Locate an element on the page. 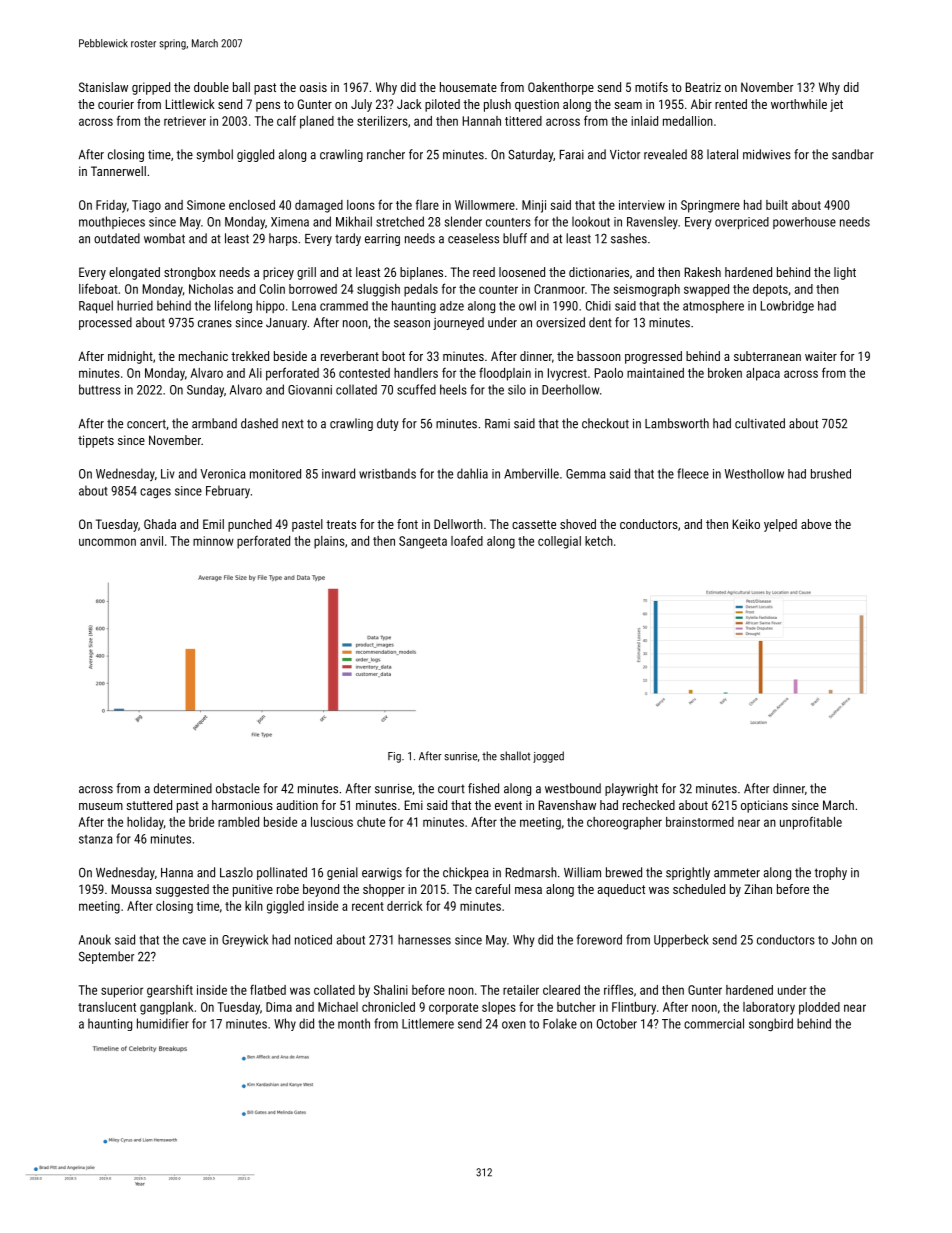 The width and height of the document is (952, 1233). Littlemere is located at coordinates (428, 1023).
